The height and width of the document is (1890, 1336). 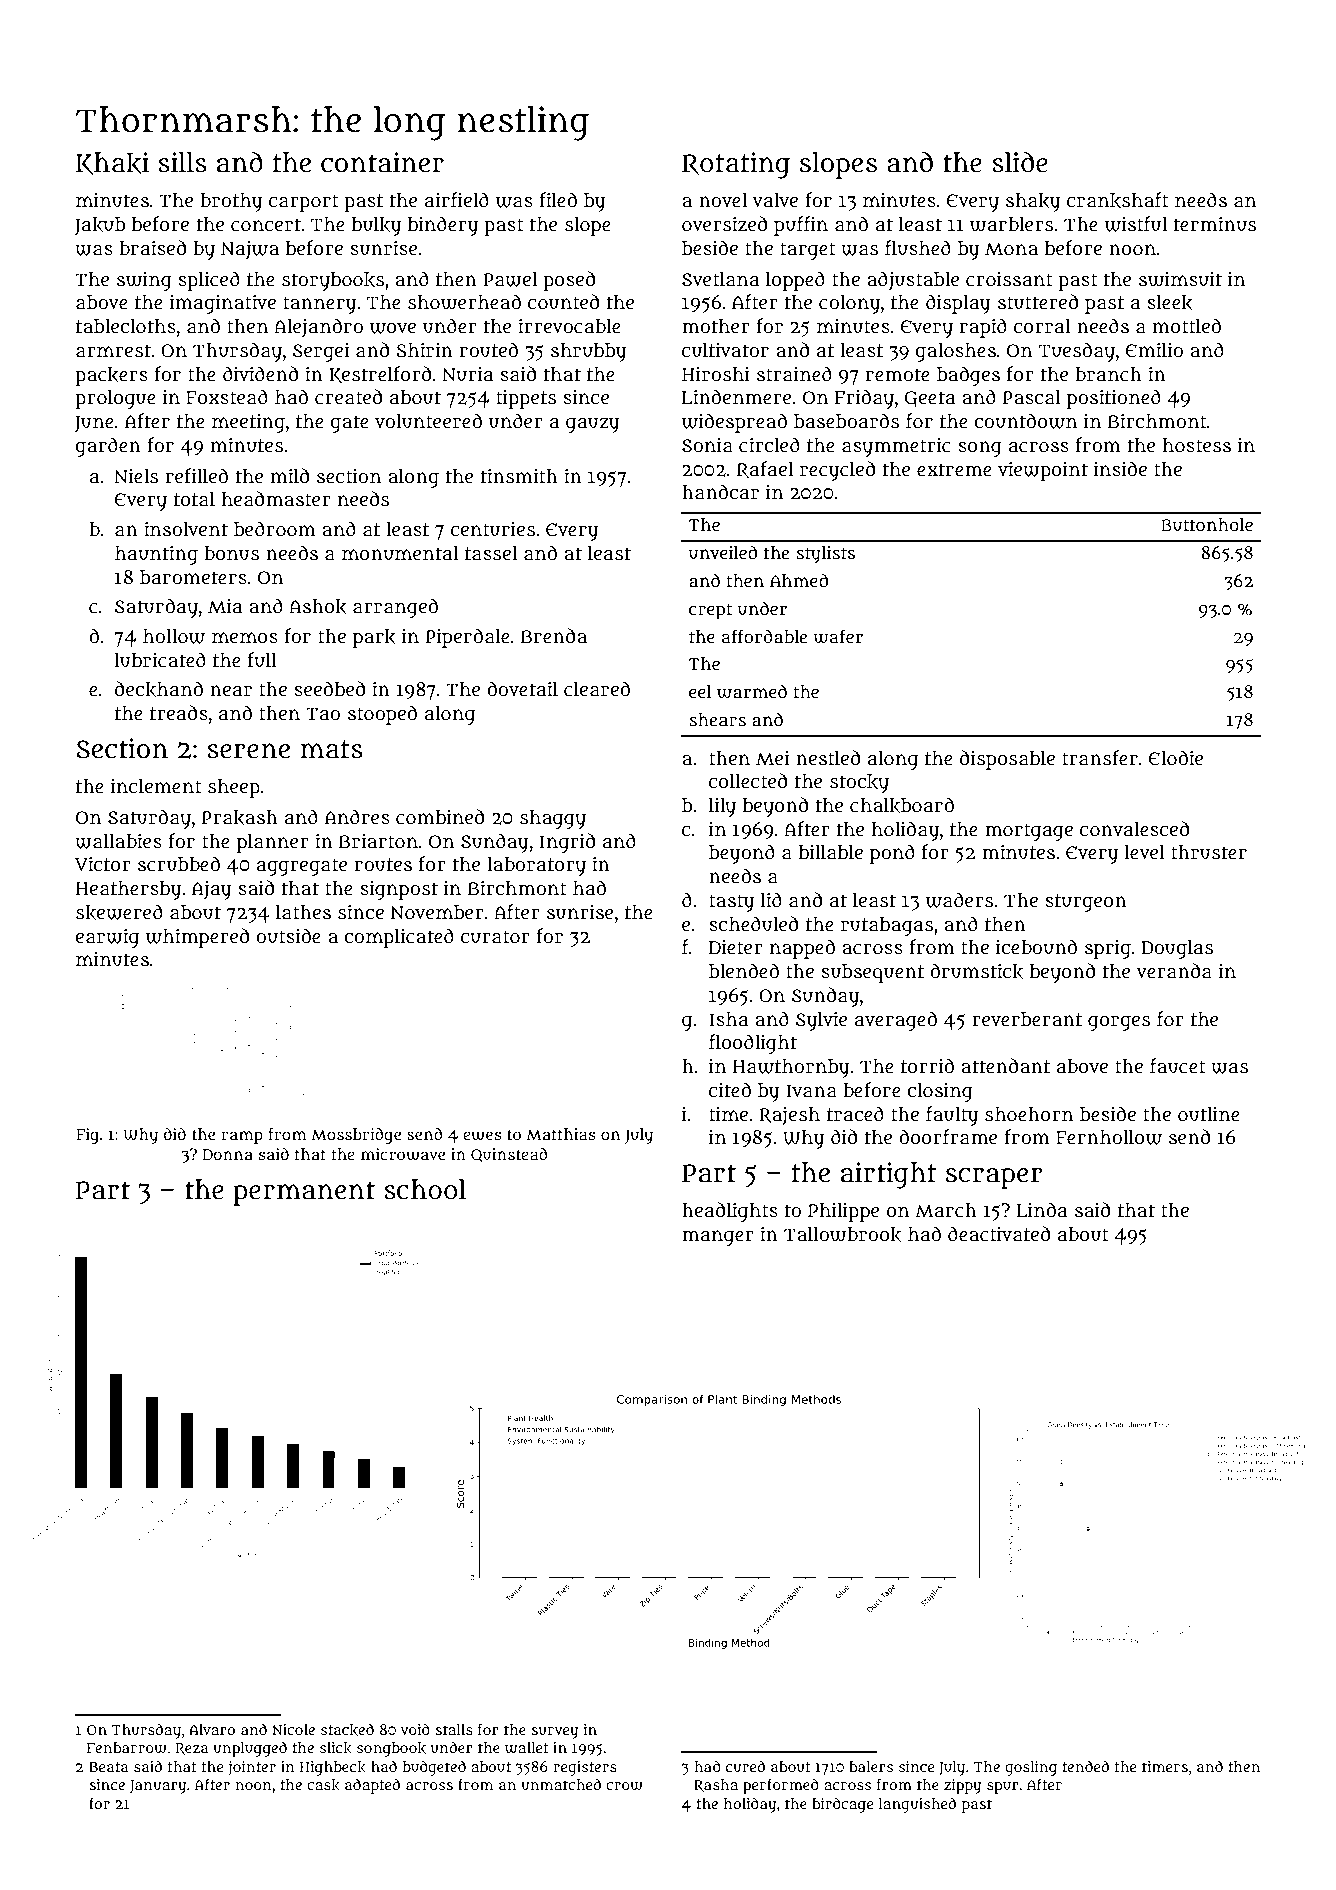 I want to click on faucet, so click(x=1178, y=1066).
